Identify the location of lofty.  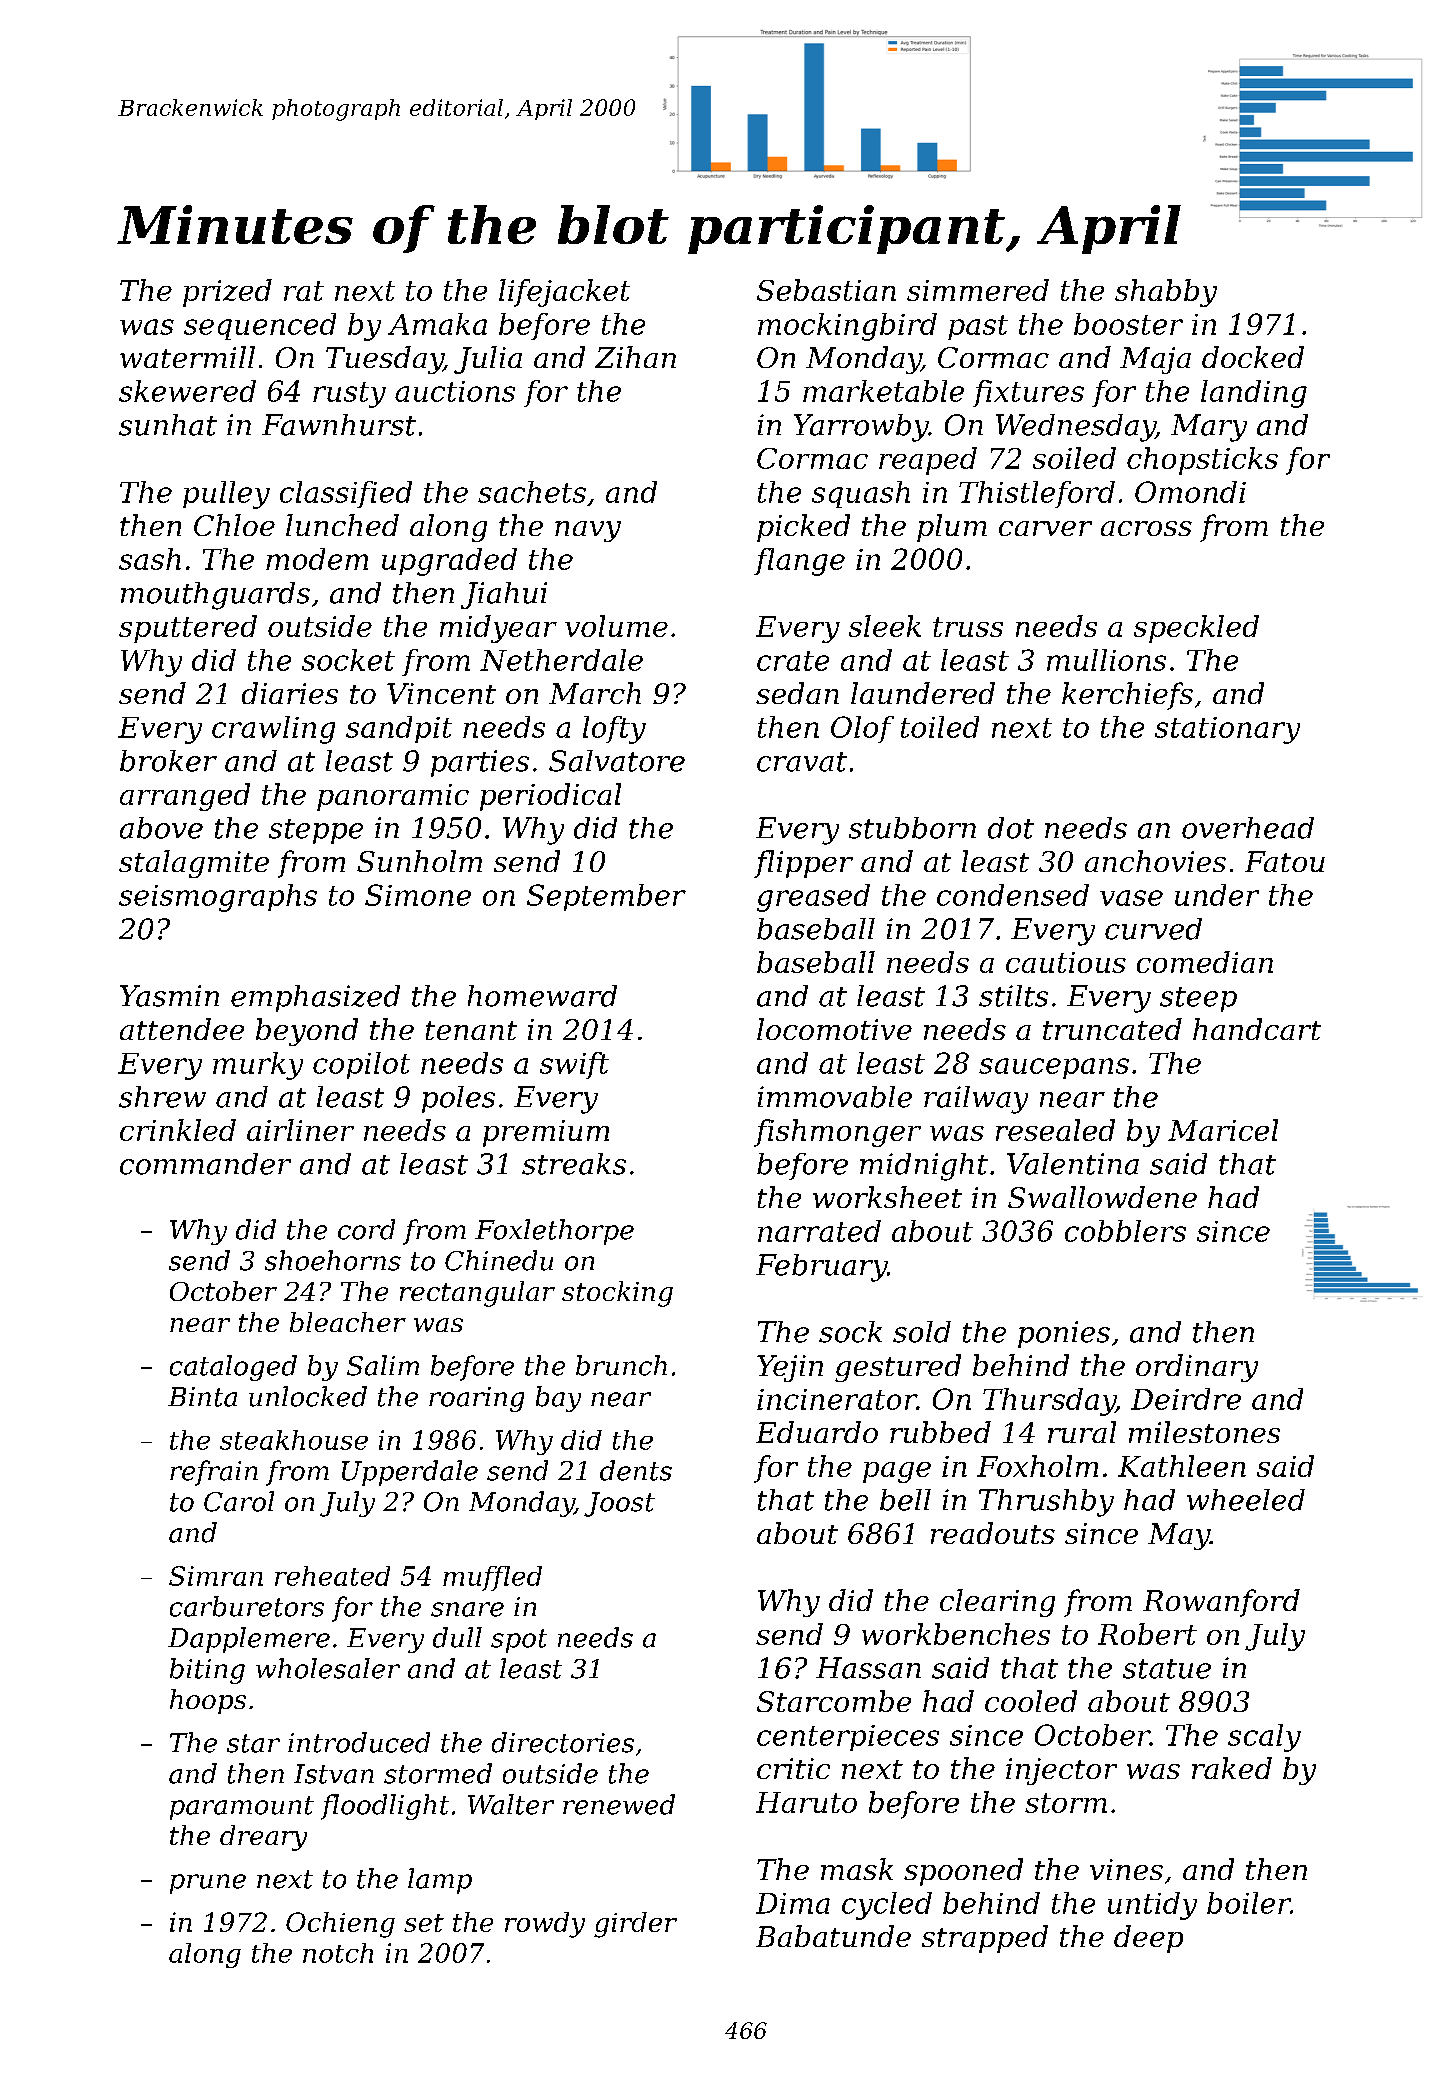
(614, 730).
